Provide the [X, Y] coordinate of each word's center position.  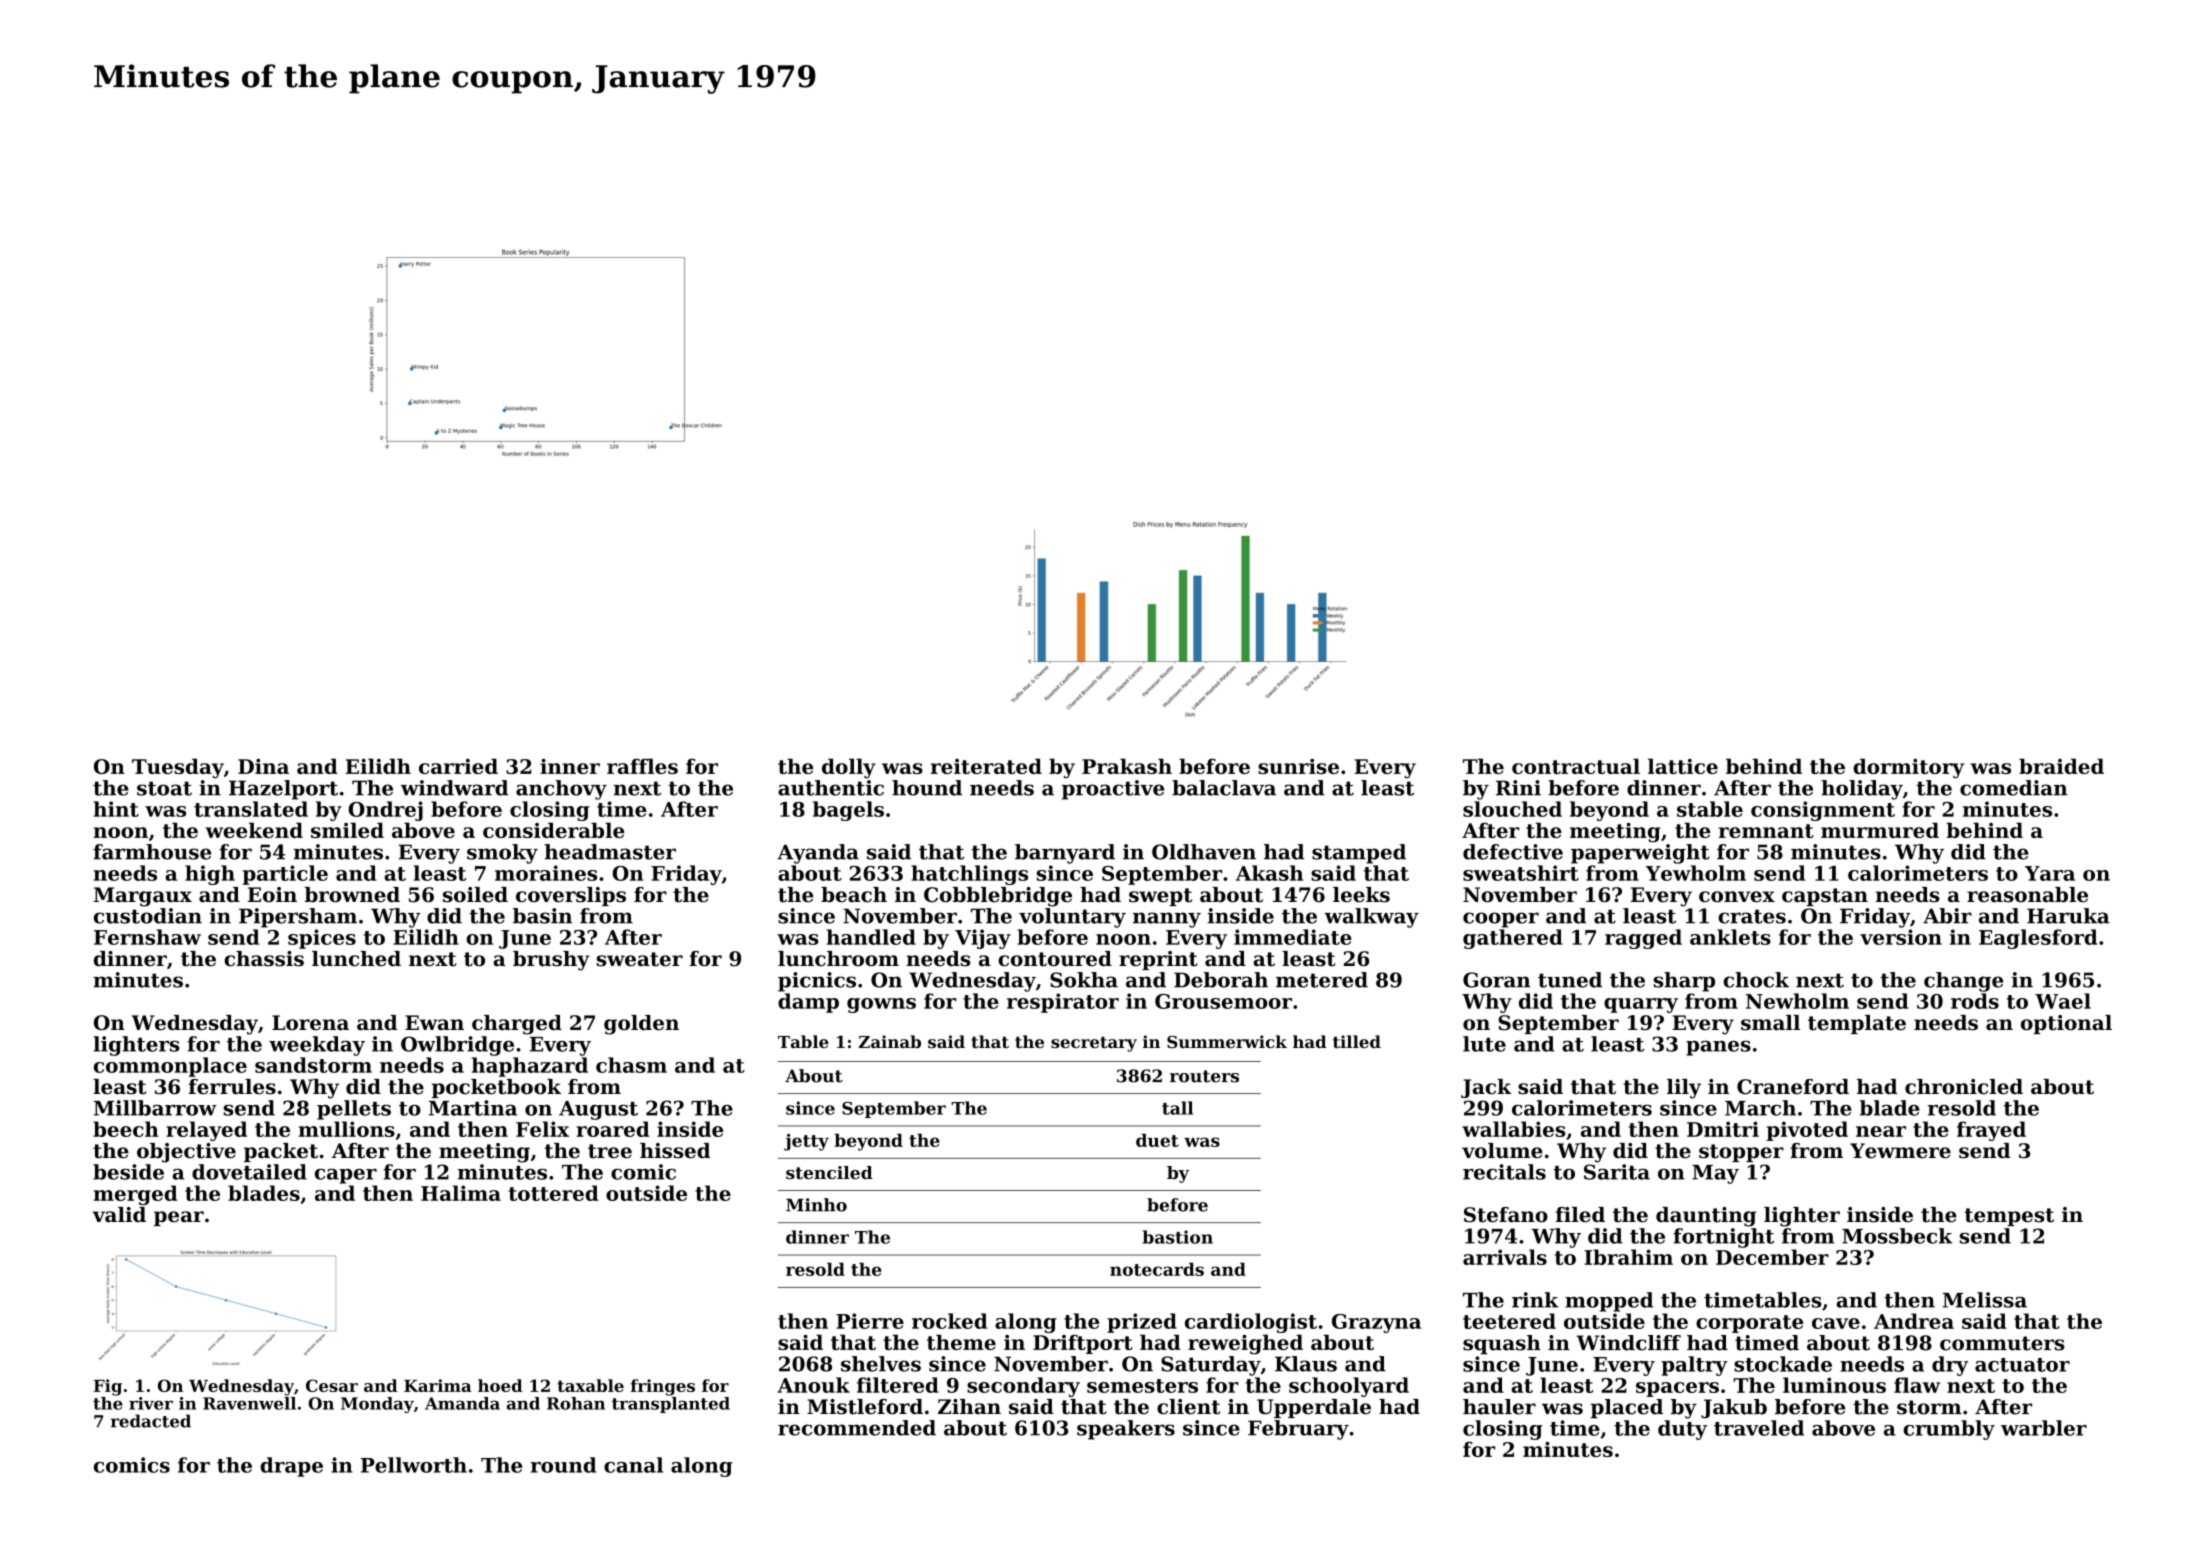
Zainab [890, 1041]
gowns [881, 1005]
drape [291, 1467]
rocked [949, 1321]
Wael [2063, 1001]
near [1881, 1131]
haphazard [530, 1067]
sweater [640, 959]
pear [179, 1218]
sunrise [1298, 766]
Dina [263, 766]
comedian [2014, 788]
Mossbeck [1897, 1236]
